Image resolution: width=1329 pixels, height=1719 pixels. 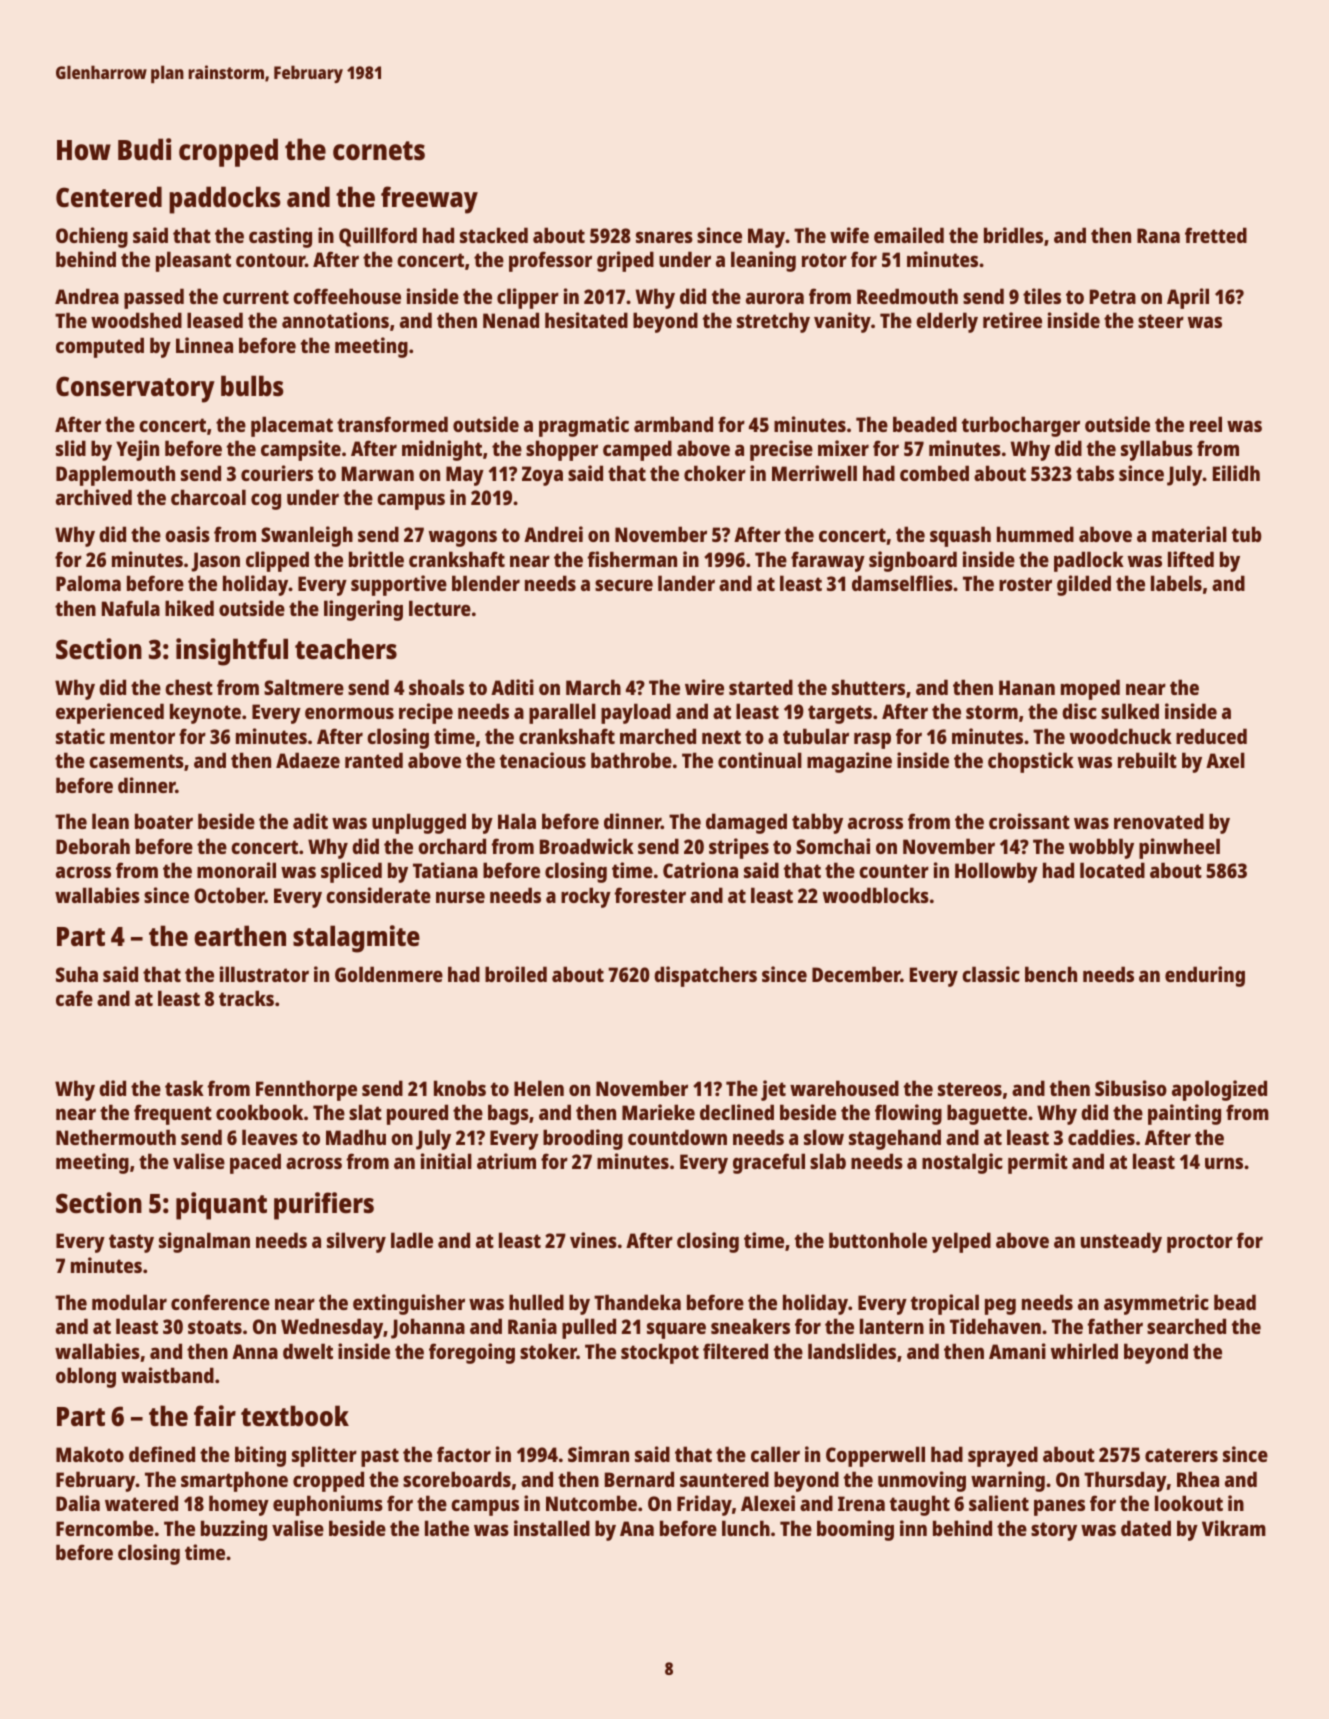 I want to click on Nethermouth, so click(x=116, y=1137).
